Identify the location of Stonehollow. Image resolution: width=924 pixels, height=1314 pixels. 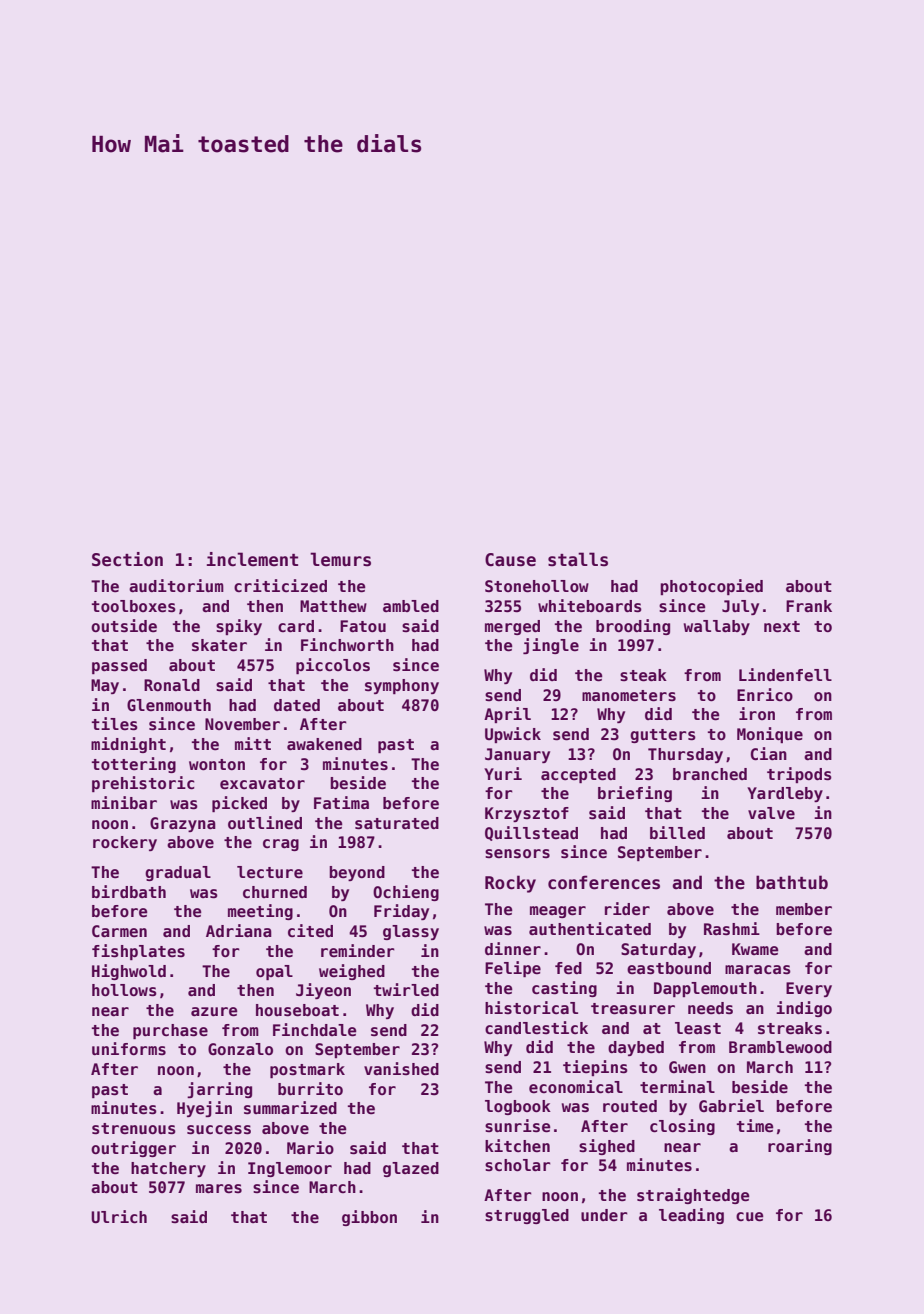
(537, 586).
